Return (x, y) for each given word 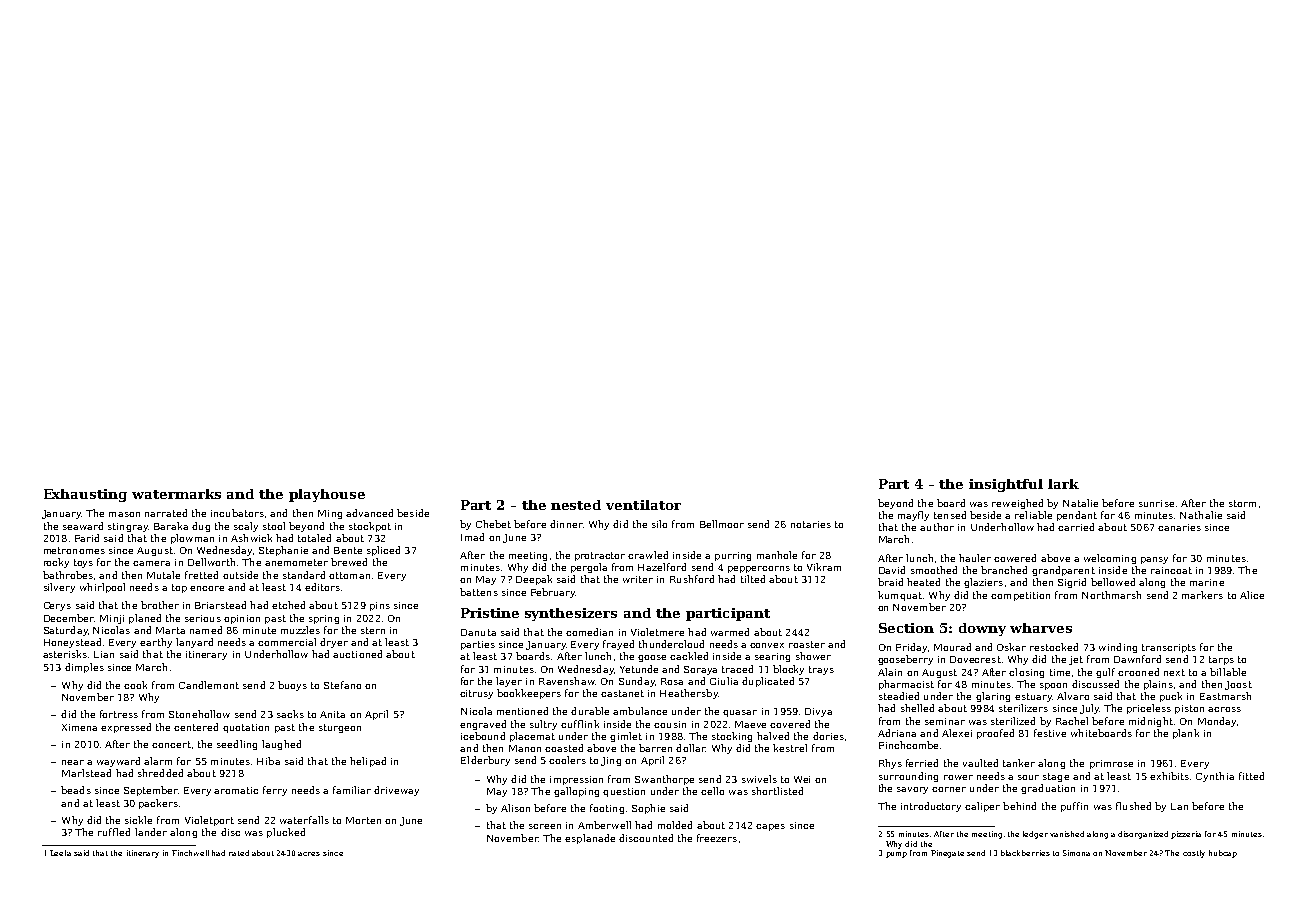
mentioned (522, 711)
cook (135, 685)
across (1224, 709)
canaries (1179, 527)
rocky (56, 563)
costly (1194, 854)
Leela (60, 853)
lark (1063, 484)
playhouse (327, 495)
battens (479, 592)
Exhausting (85, 495)
